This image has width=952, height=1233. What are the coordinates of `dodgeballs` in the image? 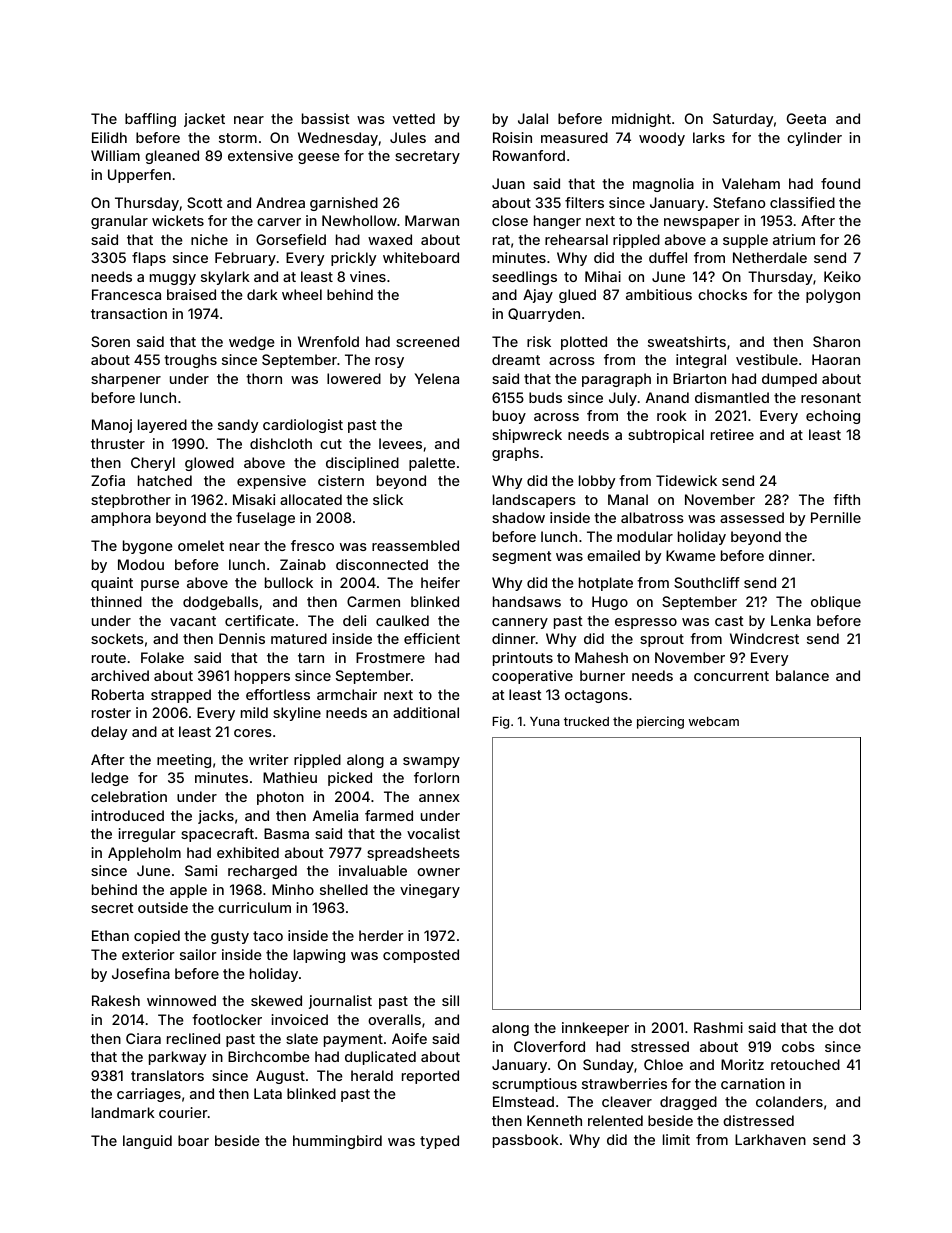 It's located at (220, 603).
